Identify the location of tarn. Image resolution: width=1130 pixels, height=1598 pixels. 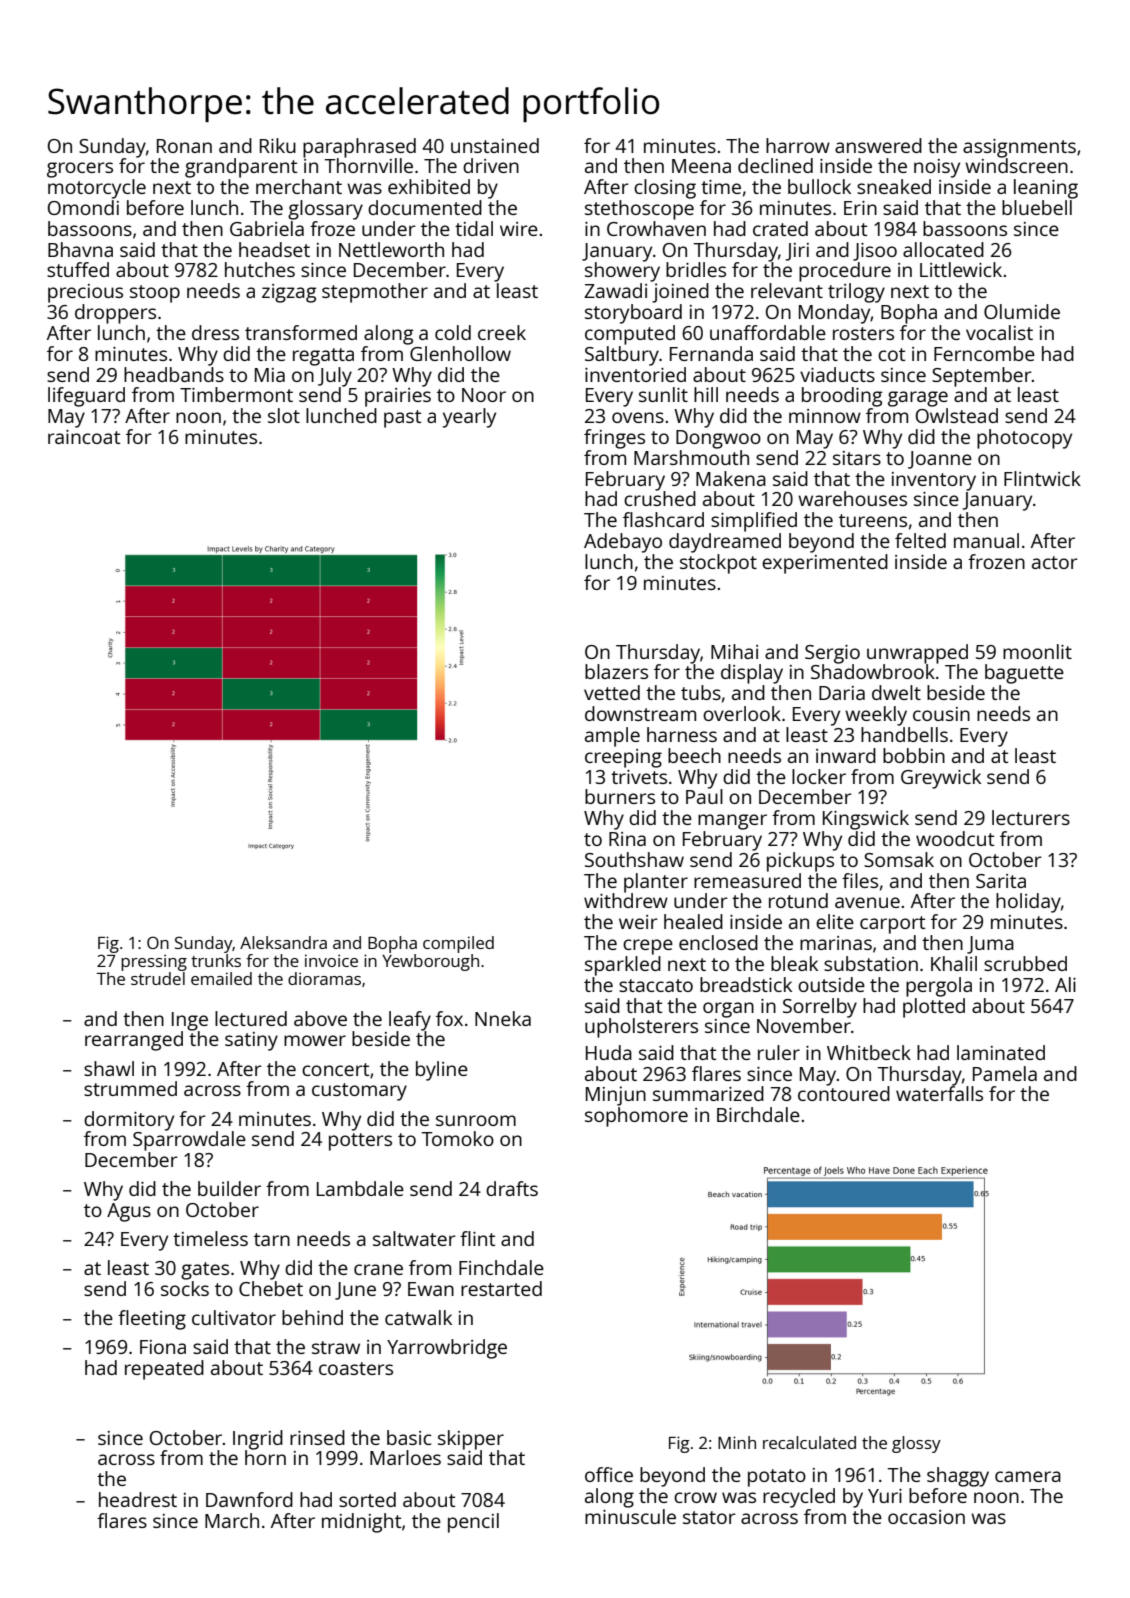
(272, 1239).
